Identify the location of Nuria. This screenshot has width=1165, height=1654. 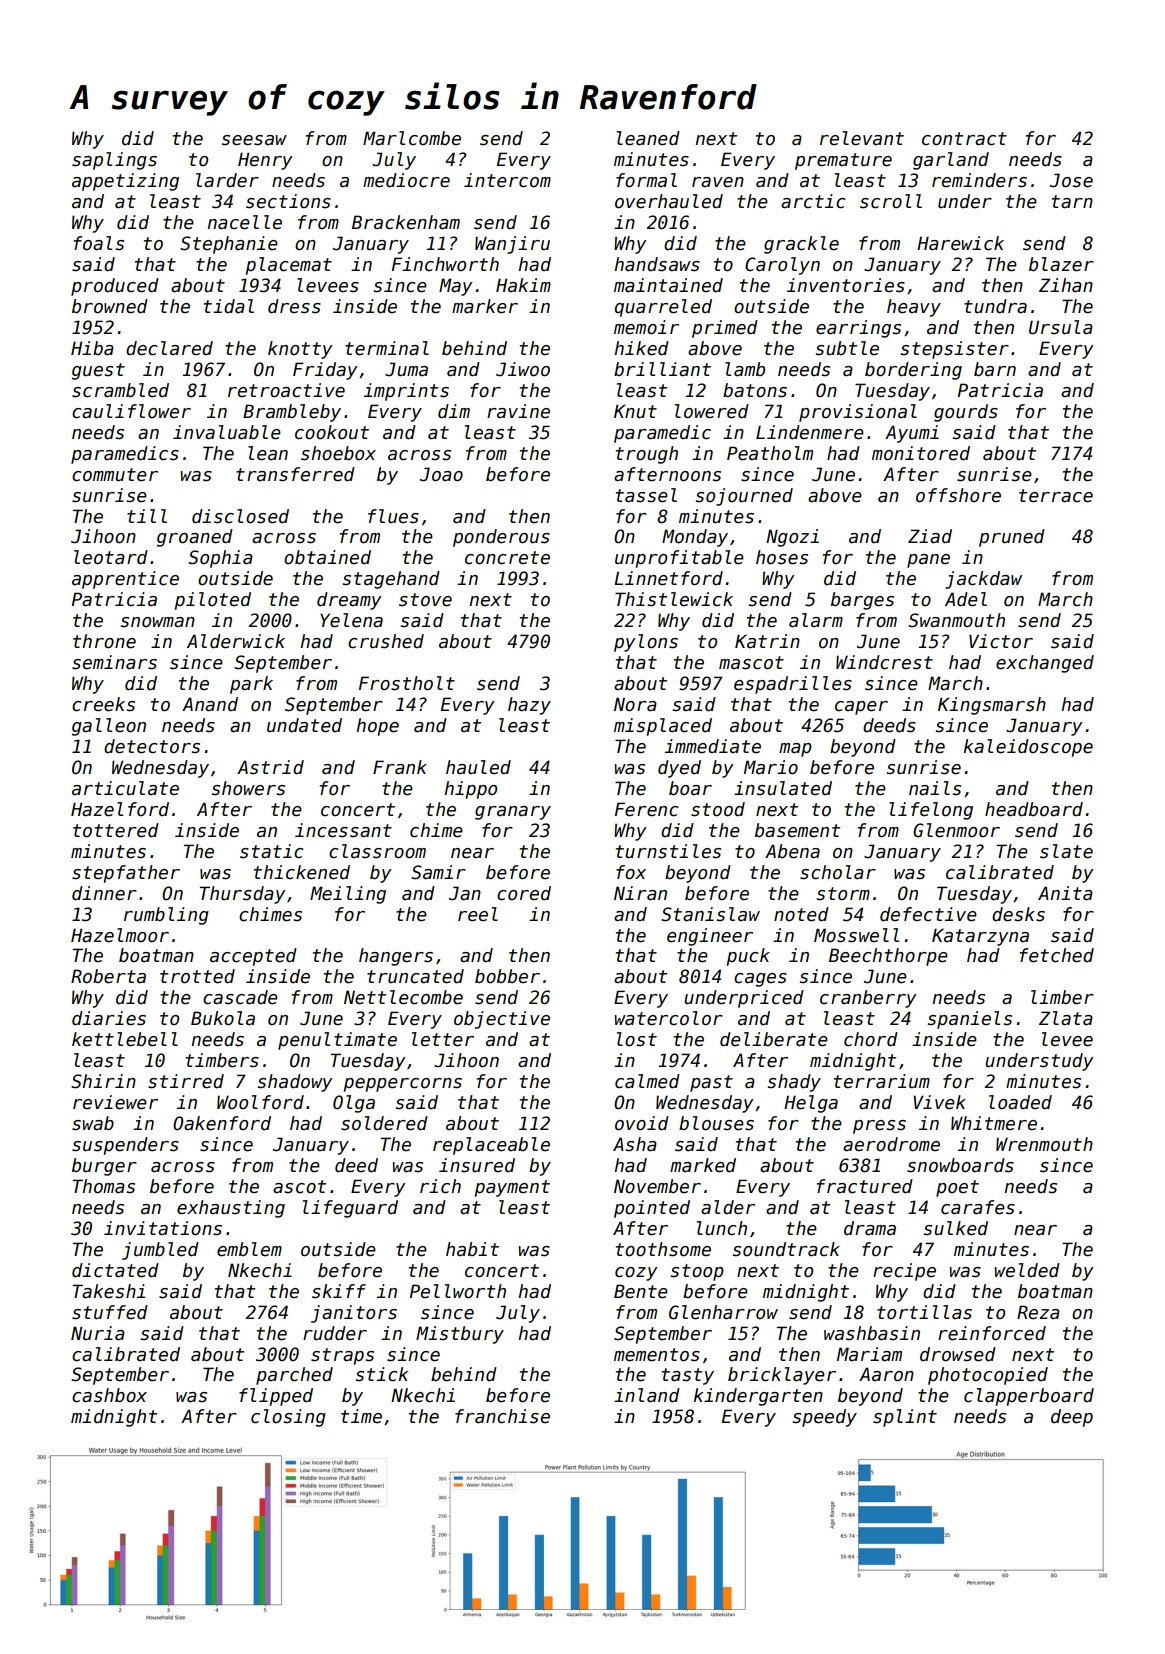
(98, 1333).
